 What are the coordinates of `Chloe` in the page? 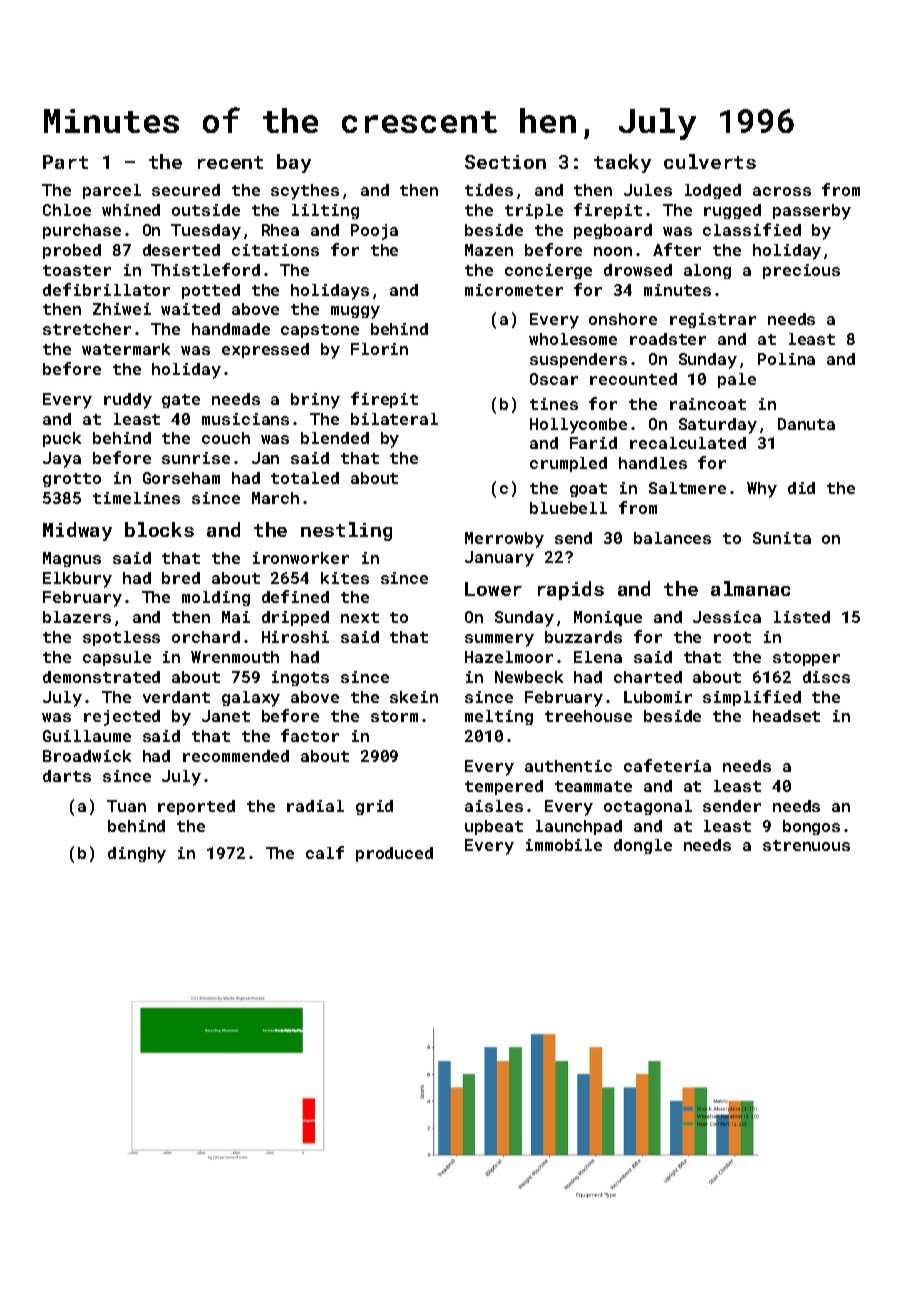 It's located at (67, 210).
